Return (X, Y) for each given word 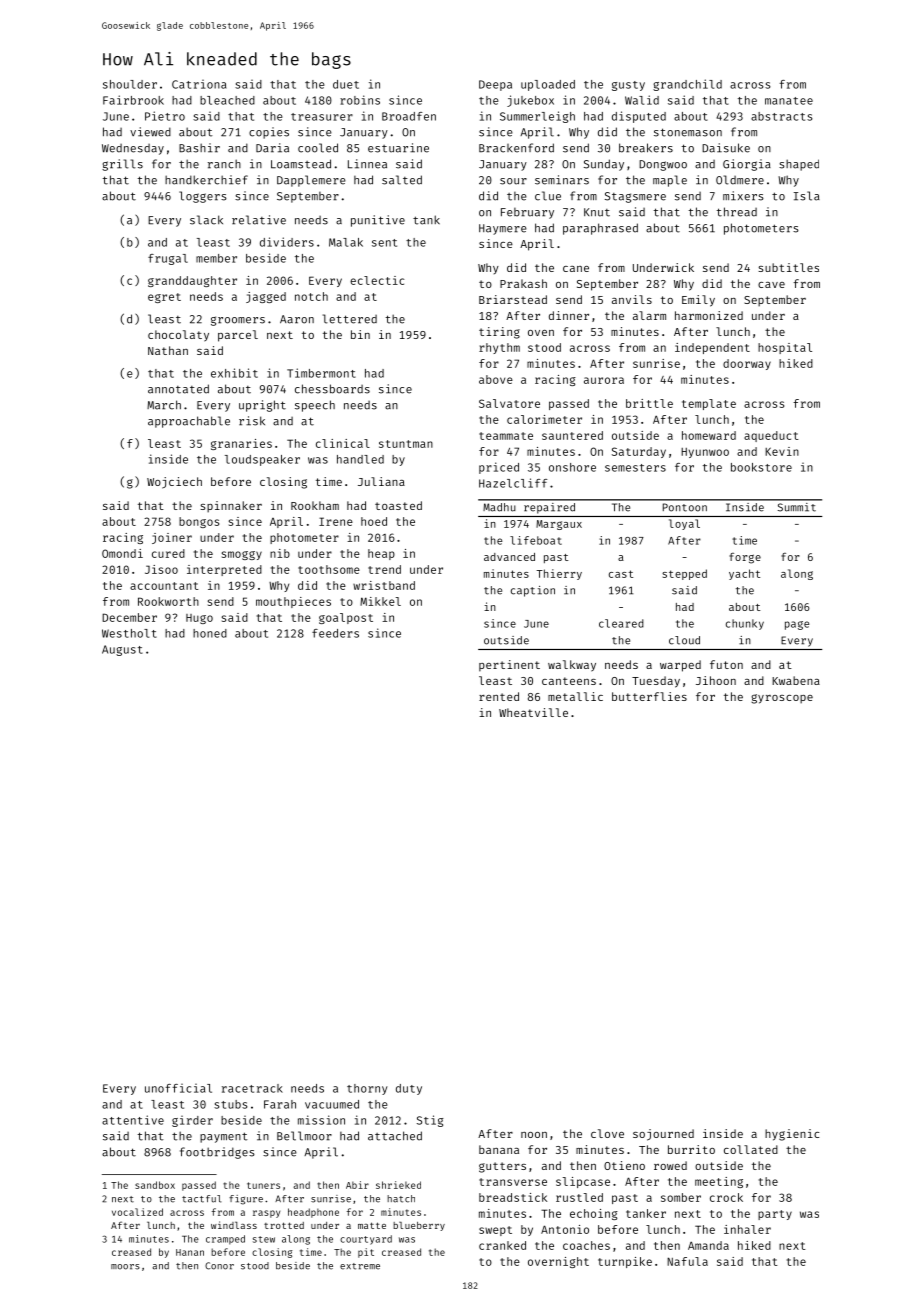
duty (409, 1089)
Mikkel (380, 601)
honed (210, 633)
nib (280, 553)
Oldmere (740, 180)
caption (533, 591)
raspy (266, 1214)
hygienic (792, 1135)
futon (726, 664)
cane (576, 269)
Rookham (315, 505)
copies (269, 133)
